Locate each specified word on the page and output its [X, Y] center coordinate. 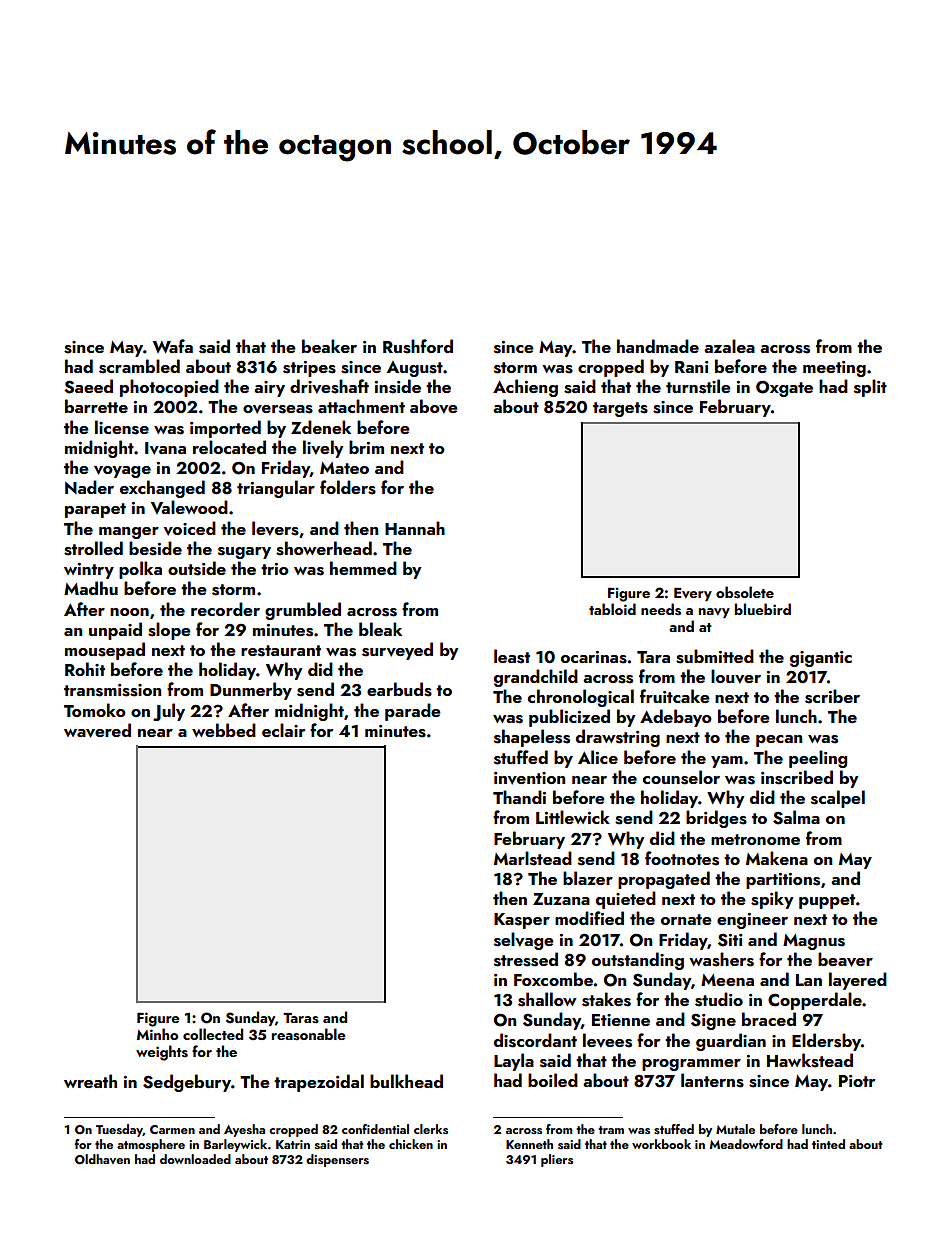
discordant [535, 1040]
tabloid [612, 609]
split [870, 388]
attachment [361, 406]
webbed [224, 730]
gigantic [821, 659]
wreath [90, 1081]
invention [529, 778]
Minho [157, 1034]
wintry [89, 571]
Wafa [173, 346]
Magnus [814, 942]
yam [727, 762]
